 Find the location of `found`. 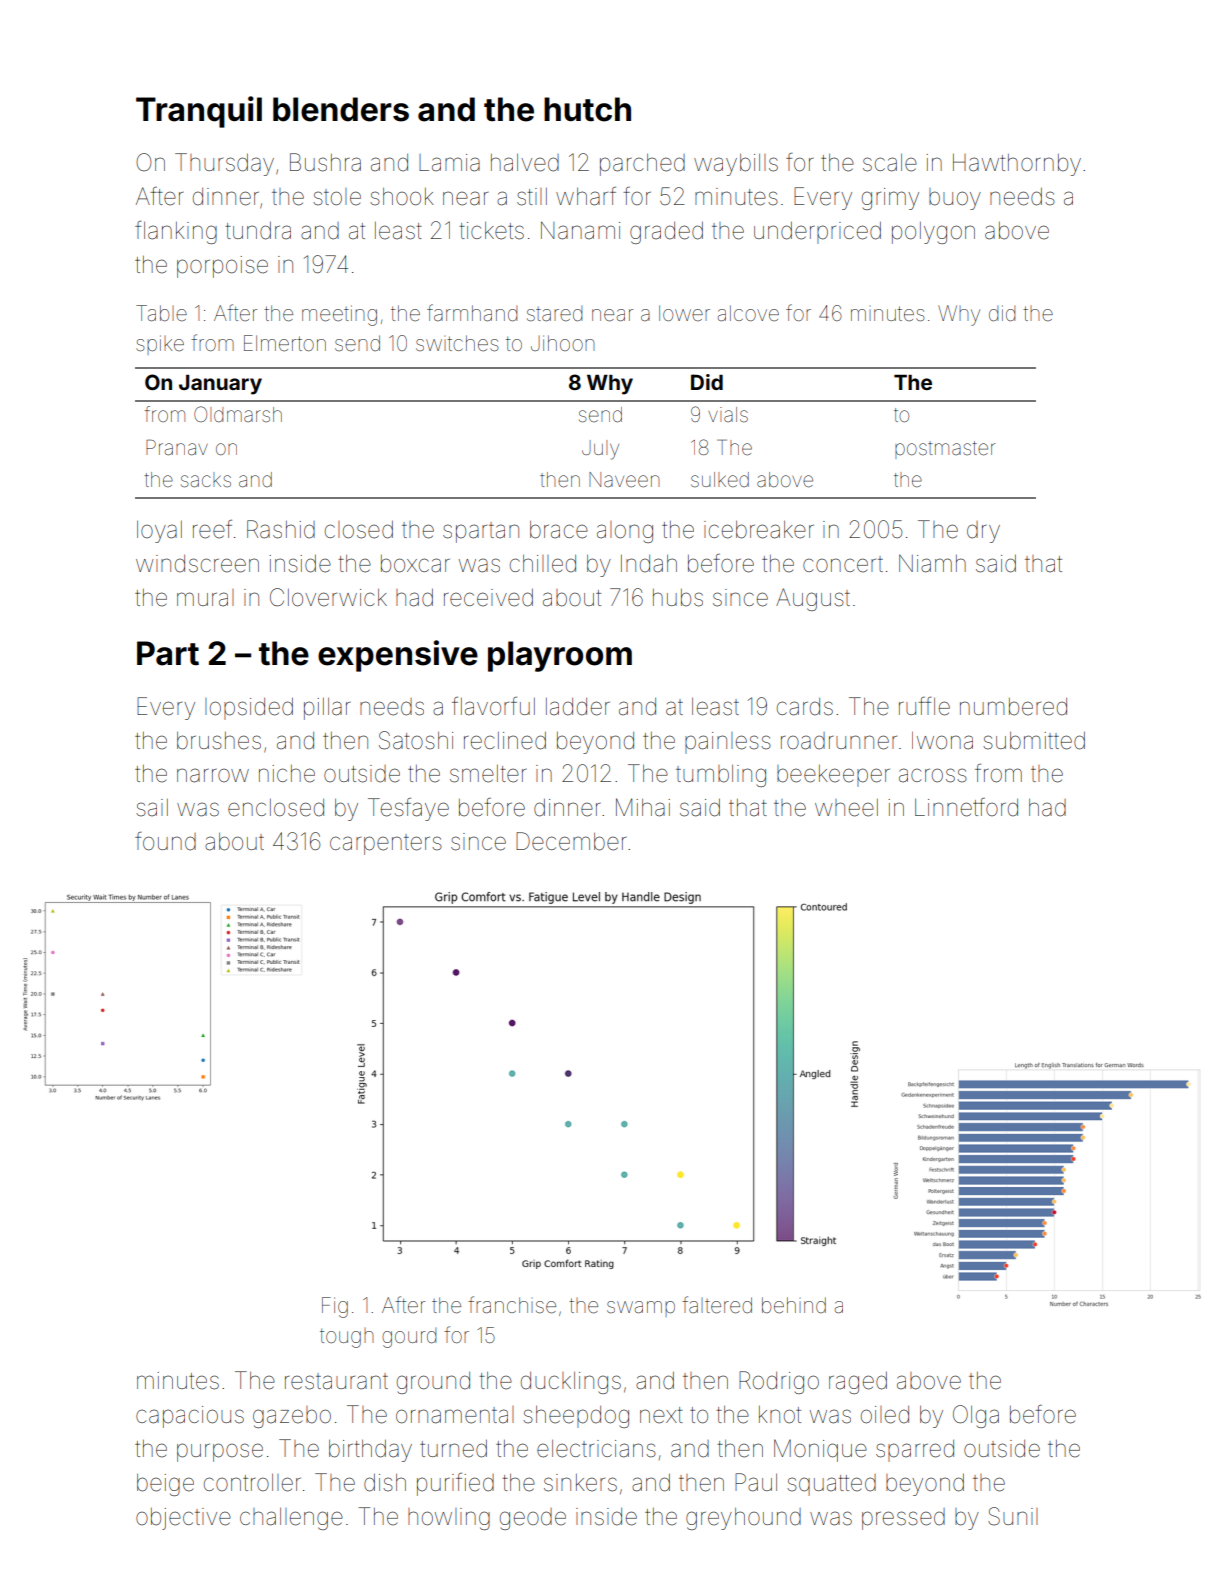

found is located at coordinates (165, 841).
